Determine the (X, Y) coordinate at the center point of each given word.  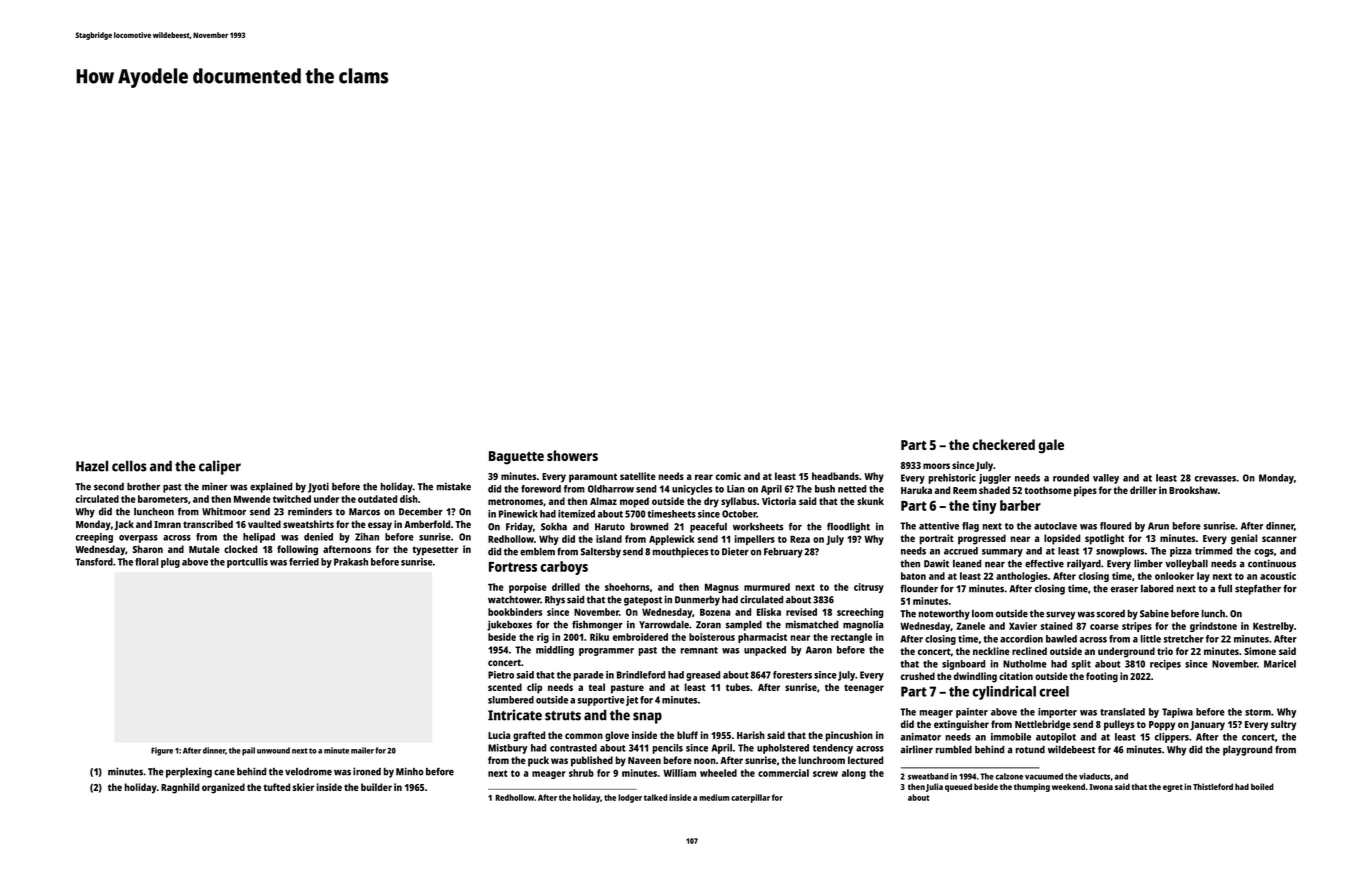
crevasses (1215, 479)
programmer (606, 652)
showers (572, 455)
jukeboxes (509, 625)
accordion (1021, 639)
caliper (220, 467)
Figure (162, 751)
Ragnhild (180, 788)
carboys (564, 568)
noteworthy (944, 615)
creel (1054, 691)
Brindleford (641, 675)
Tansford (94, 562)
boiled (1262, 786)
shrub (581, 773)
